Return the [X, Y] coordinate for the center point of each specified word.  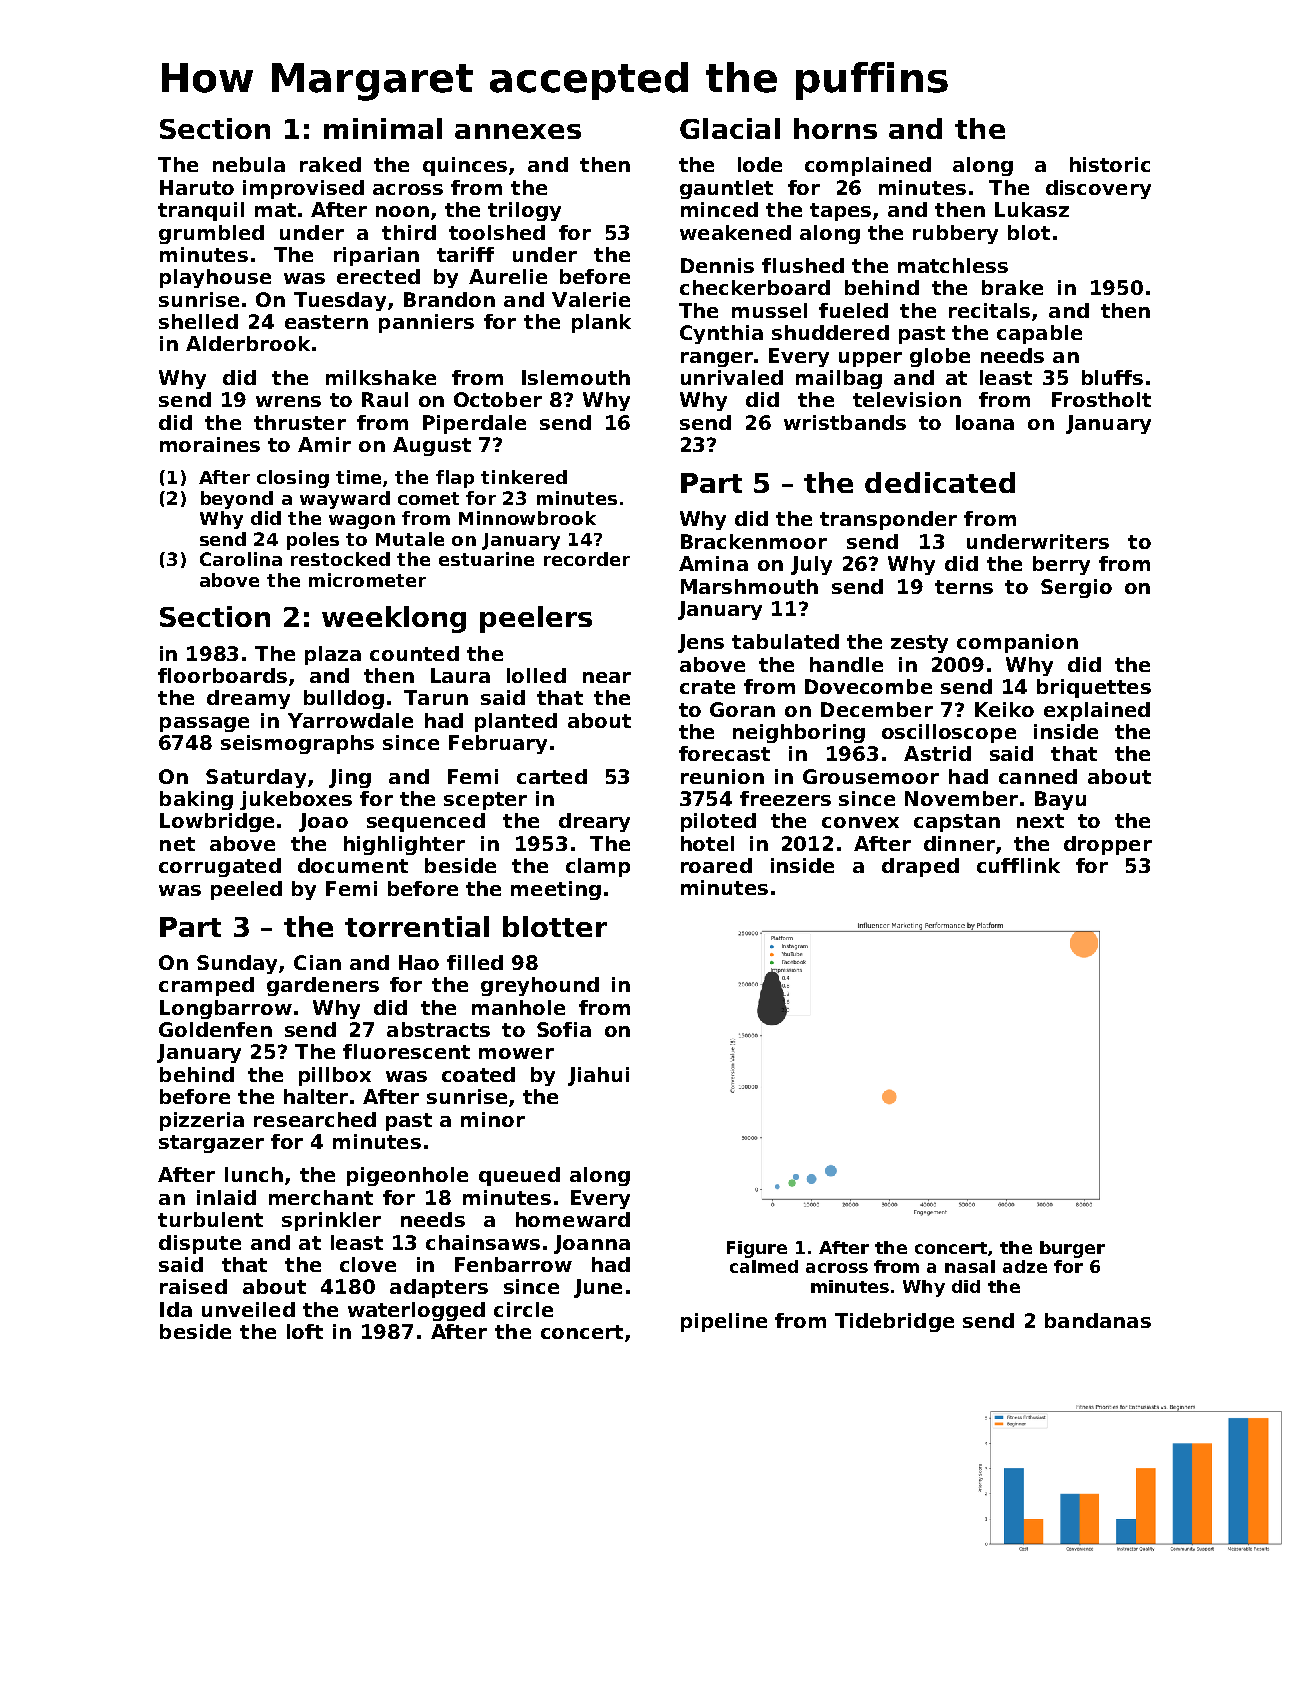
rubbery [955, 234]
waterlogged [416, 1311]
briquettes [1094, 688]
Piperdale [474, 424]
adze [1025, 1266]
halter [316, 1096]
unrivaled [732, 377]
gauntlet [726, 189]
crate [707, 687]
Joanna [592, 1244]
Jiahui [598, 1076]
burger [1072, 1249]
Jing [350, 778]
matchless [953, 265]
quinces [465, 166]
